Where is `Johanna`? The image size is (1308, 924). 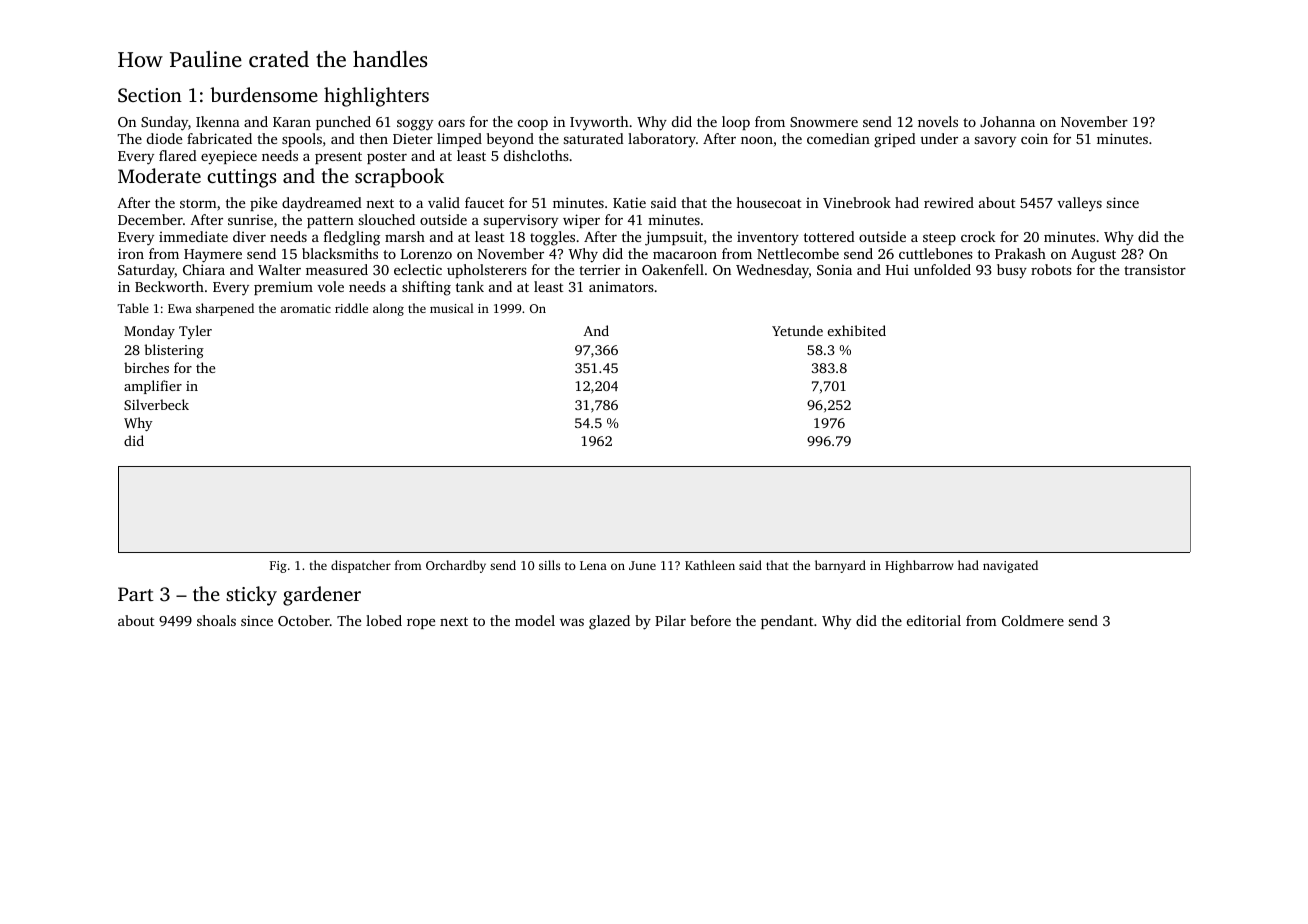
Johanna is located at coordinates (1007, 121).
